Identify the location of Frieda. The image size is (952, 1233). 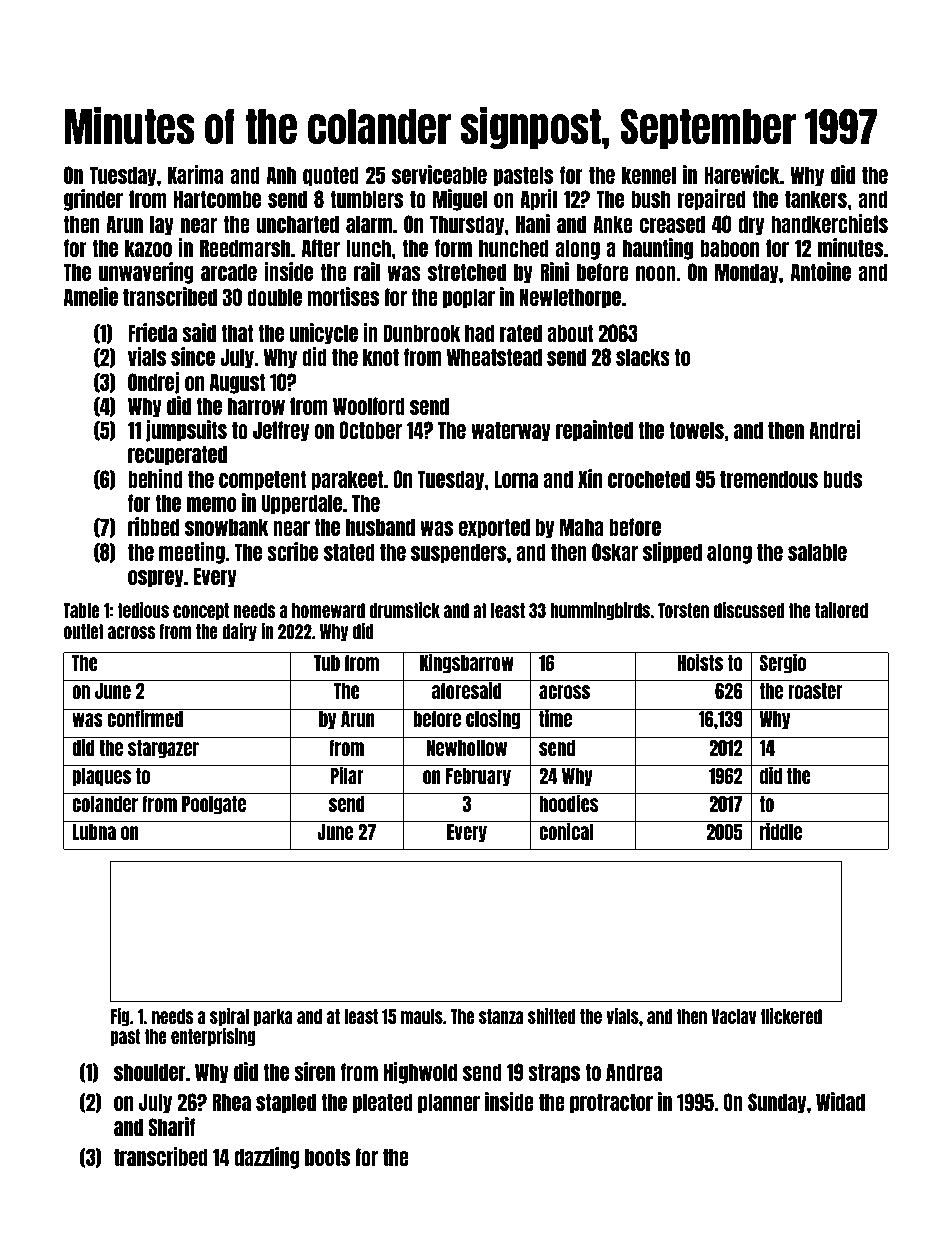
(152, 332).
